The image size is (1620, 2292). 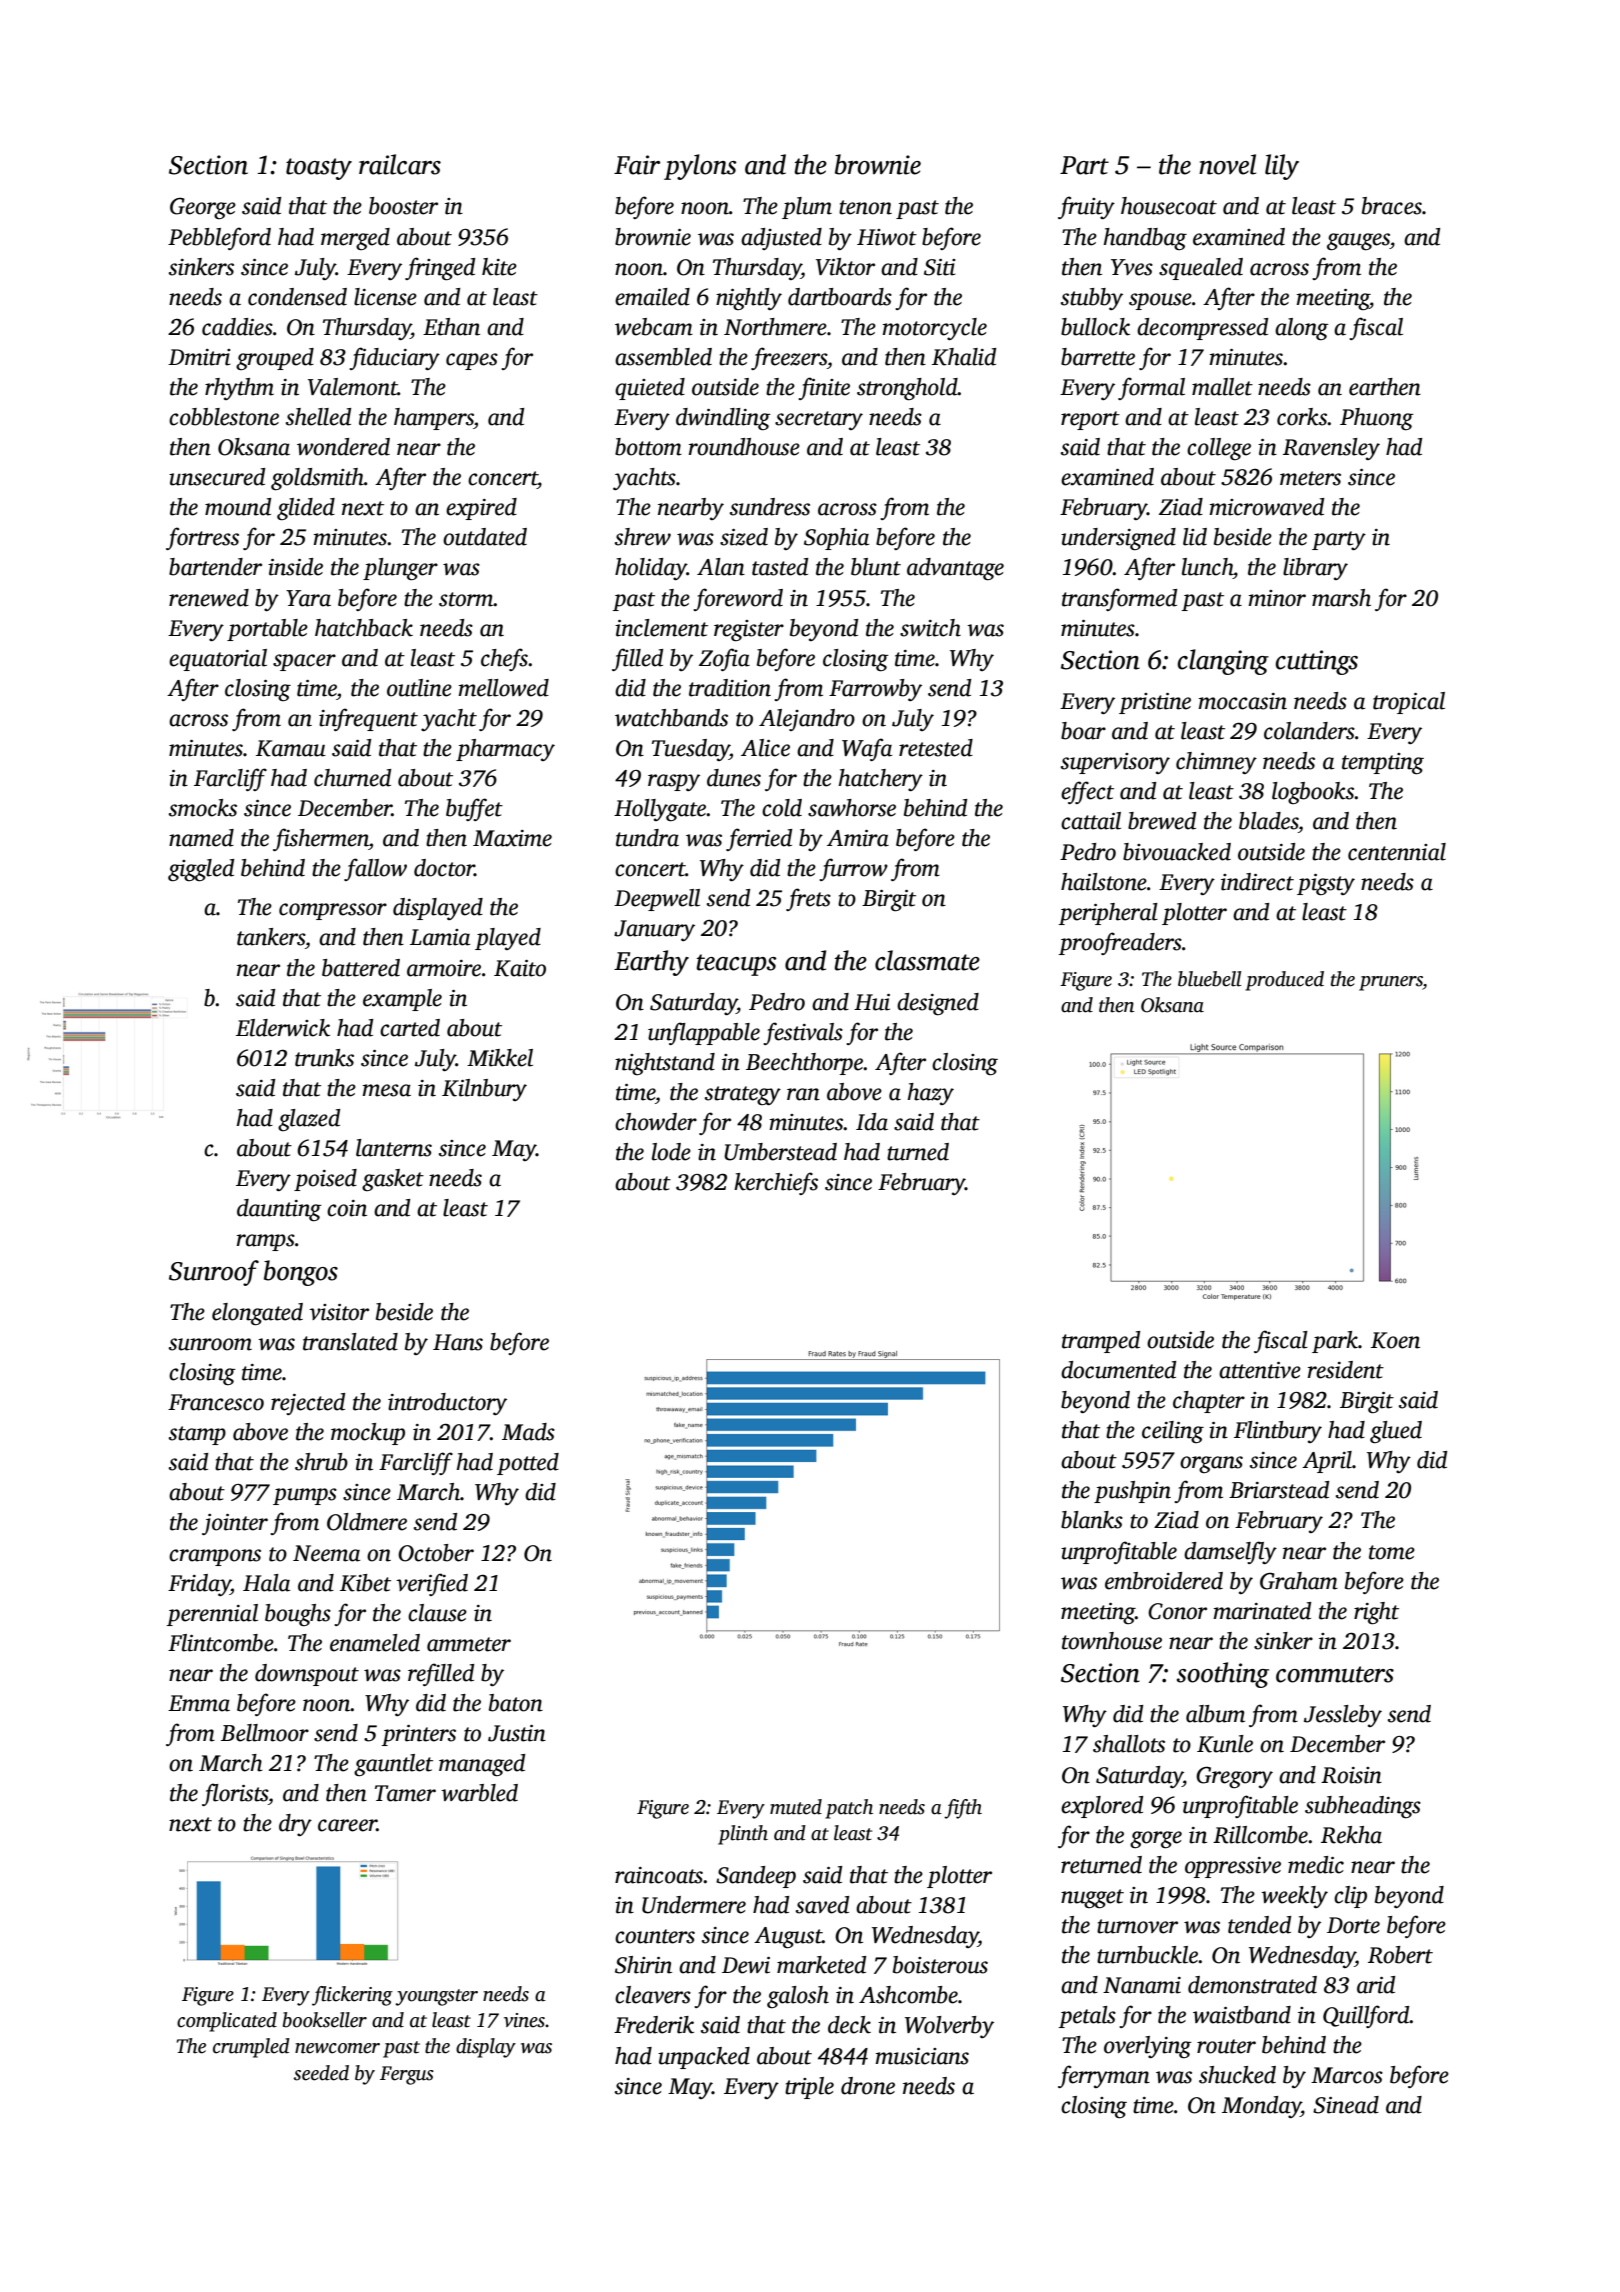 I want to click on Robert, so click(x=1400, y=1955).
